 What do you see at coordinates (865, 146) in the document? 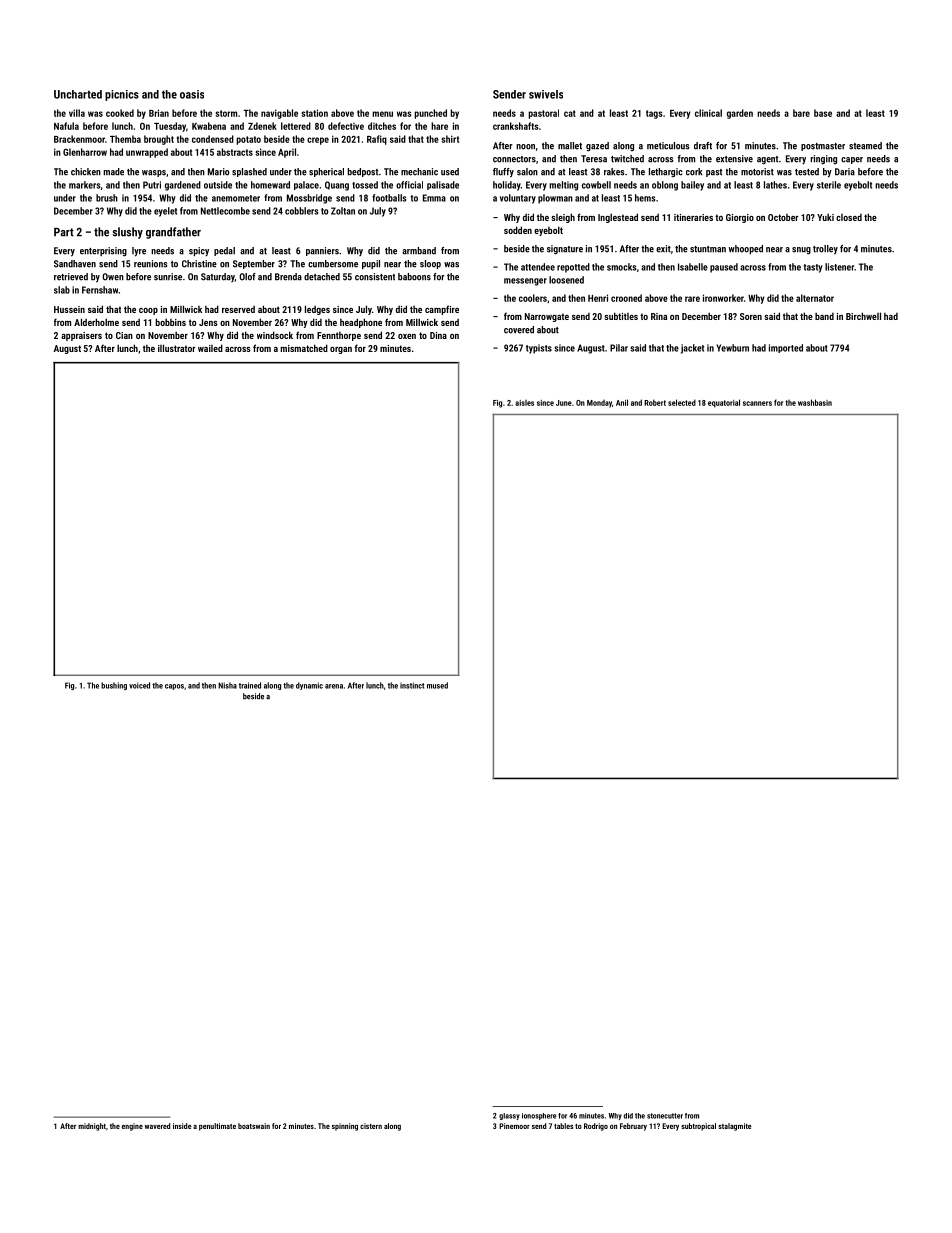
I see `steamed` at bounding box center [865, 146].
